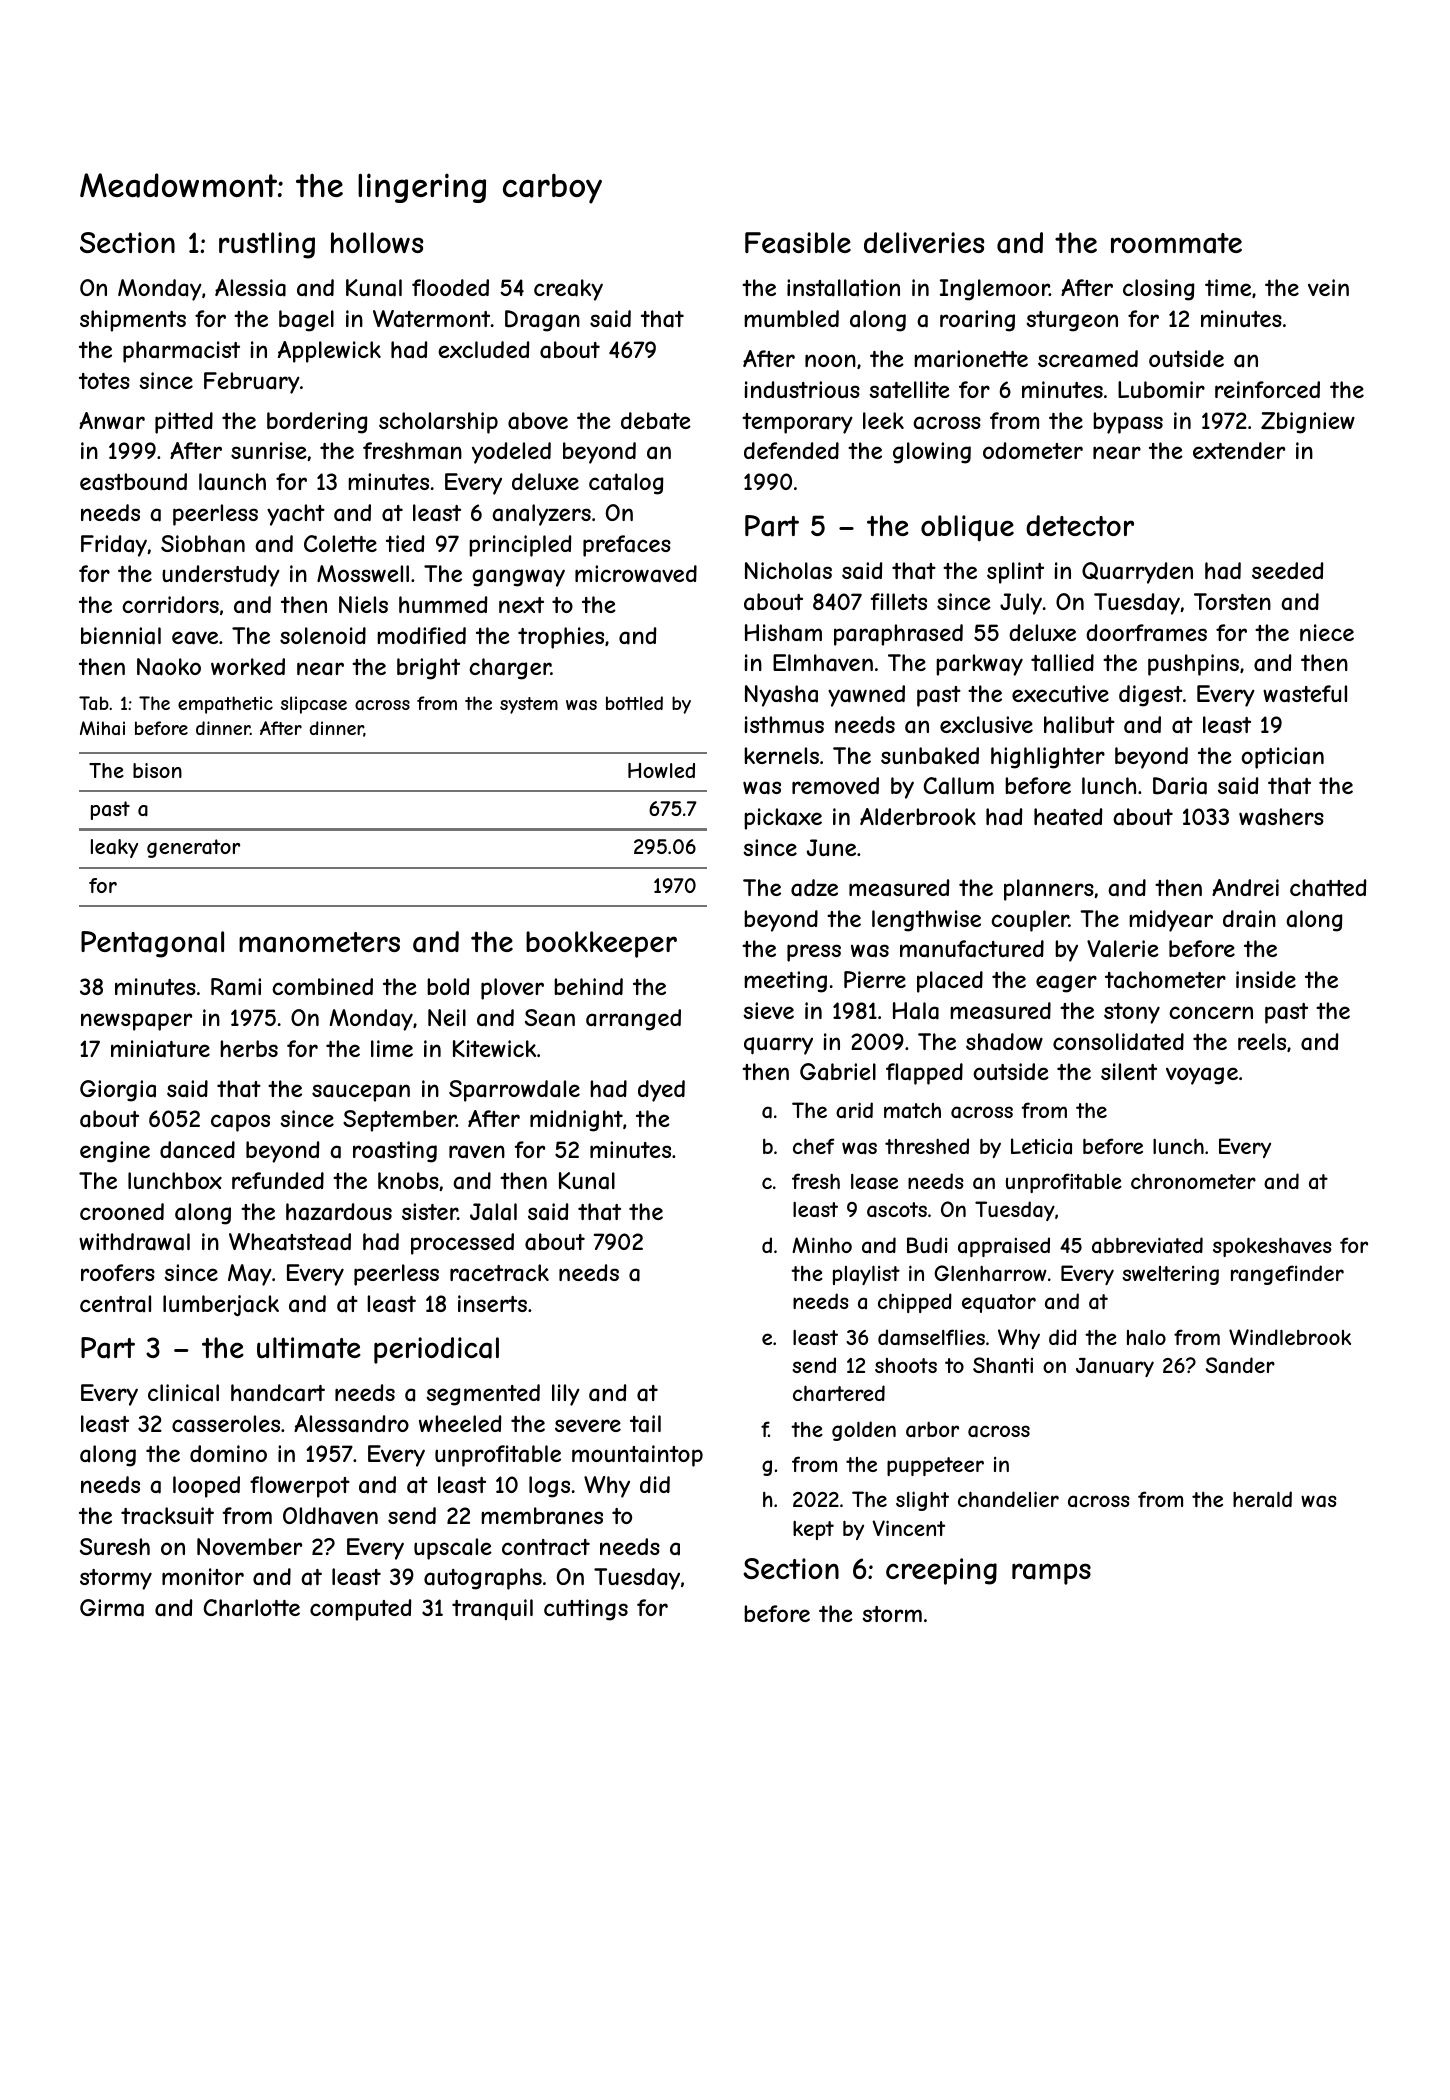  Describe the element at coordinates (1202, 1076) in the screenshot. I see `voyage` at that location.
